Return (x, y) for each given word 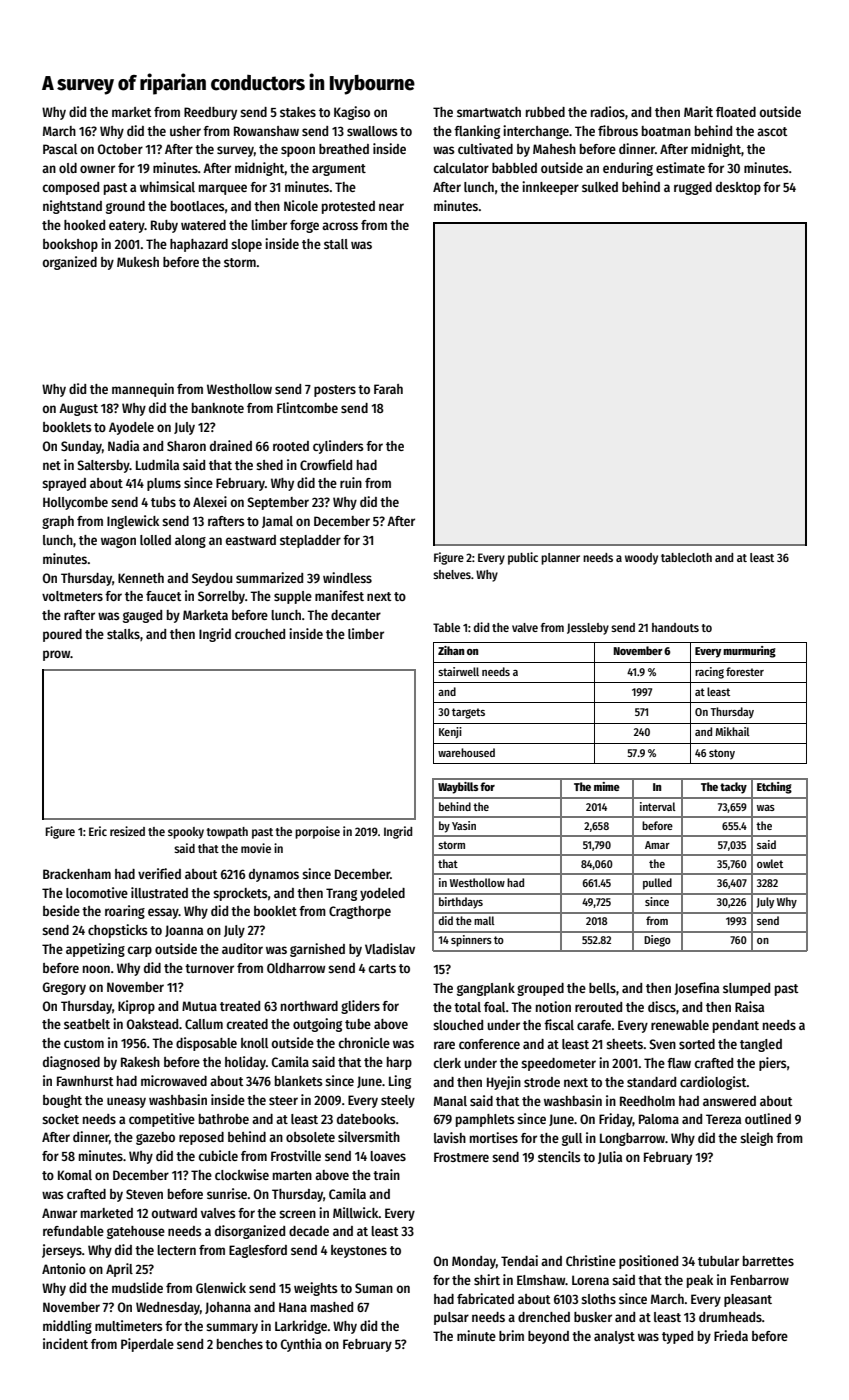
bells (602, 988)
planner (560, 559)
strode (542, 1082)
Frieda (731, 1335)
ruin (351, 482)
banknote (218, 408)
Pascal (60, 149)
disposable (206, 1044)
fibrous (618, 130)
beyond (548, 1337)
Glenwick (221, 1287)
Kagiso (352, 113)
